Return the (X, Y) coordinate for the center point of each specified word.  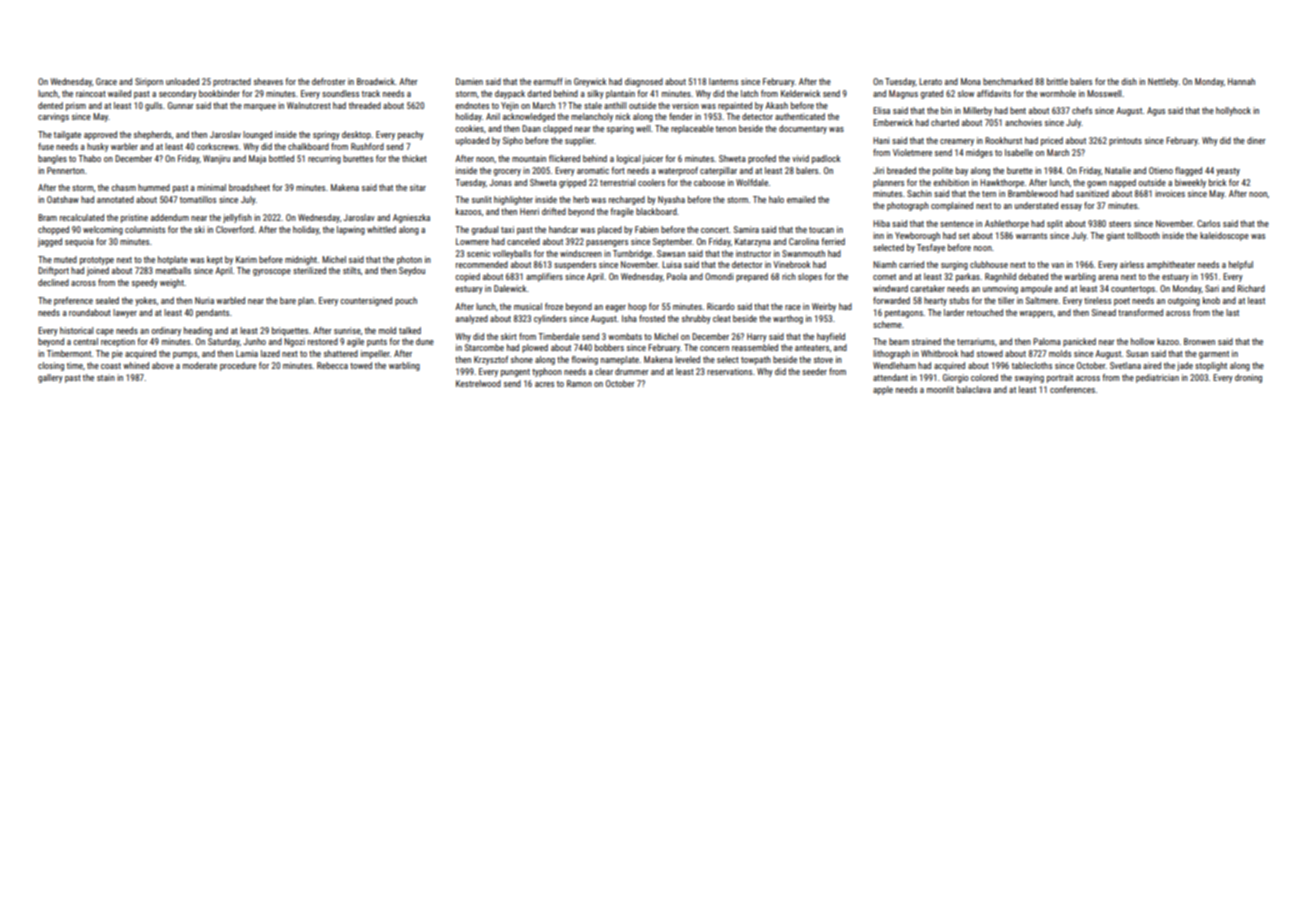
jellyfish (237, 218)
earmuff (548, 81)
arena (1108, 277)
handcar (563, 229)
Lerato (930, 81)
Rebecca (332, 365)
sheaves (268, 81)
